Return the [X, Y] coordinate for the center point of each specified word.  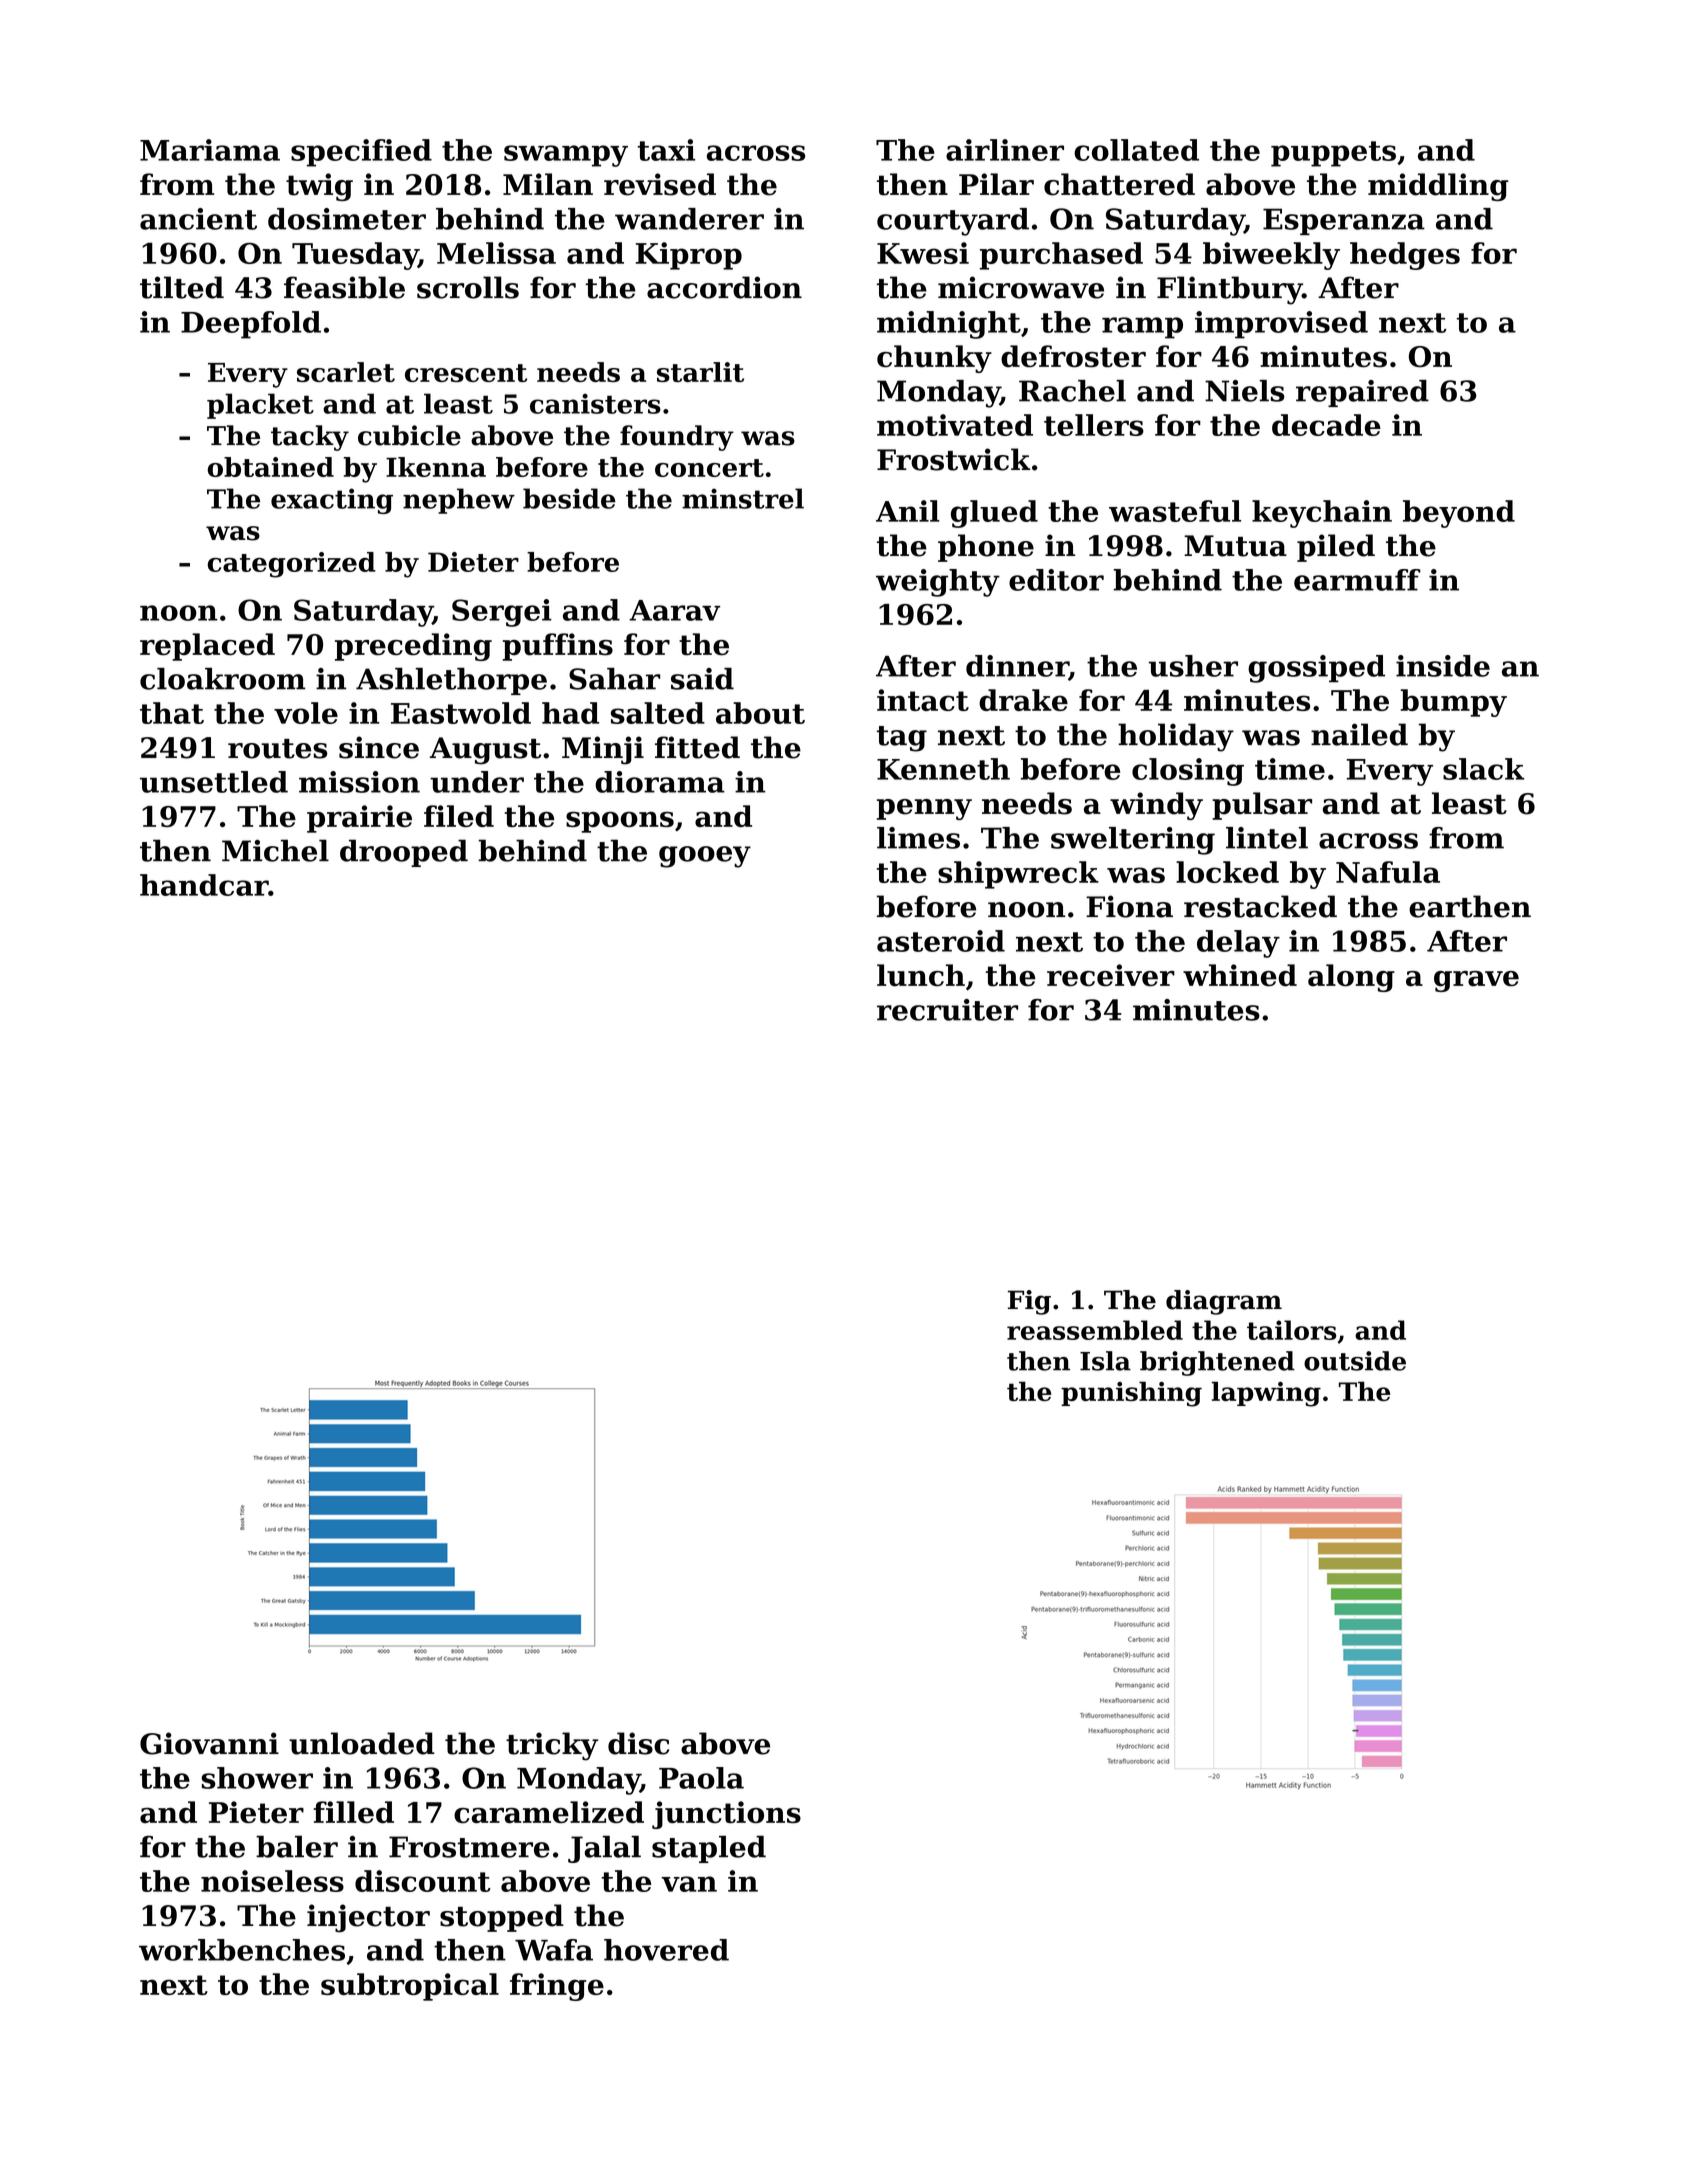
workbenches [242, 1950]
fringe [557, 1987]
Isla [1105, 1361]
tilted [182, 287]
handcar [204, 885]
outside [1355, 1361]
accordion [724, 287]
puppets [1333, 154]
